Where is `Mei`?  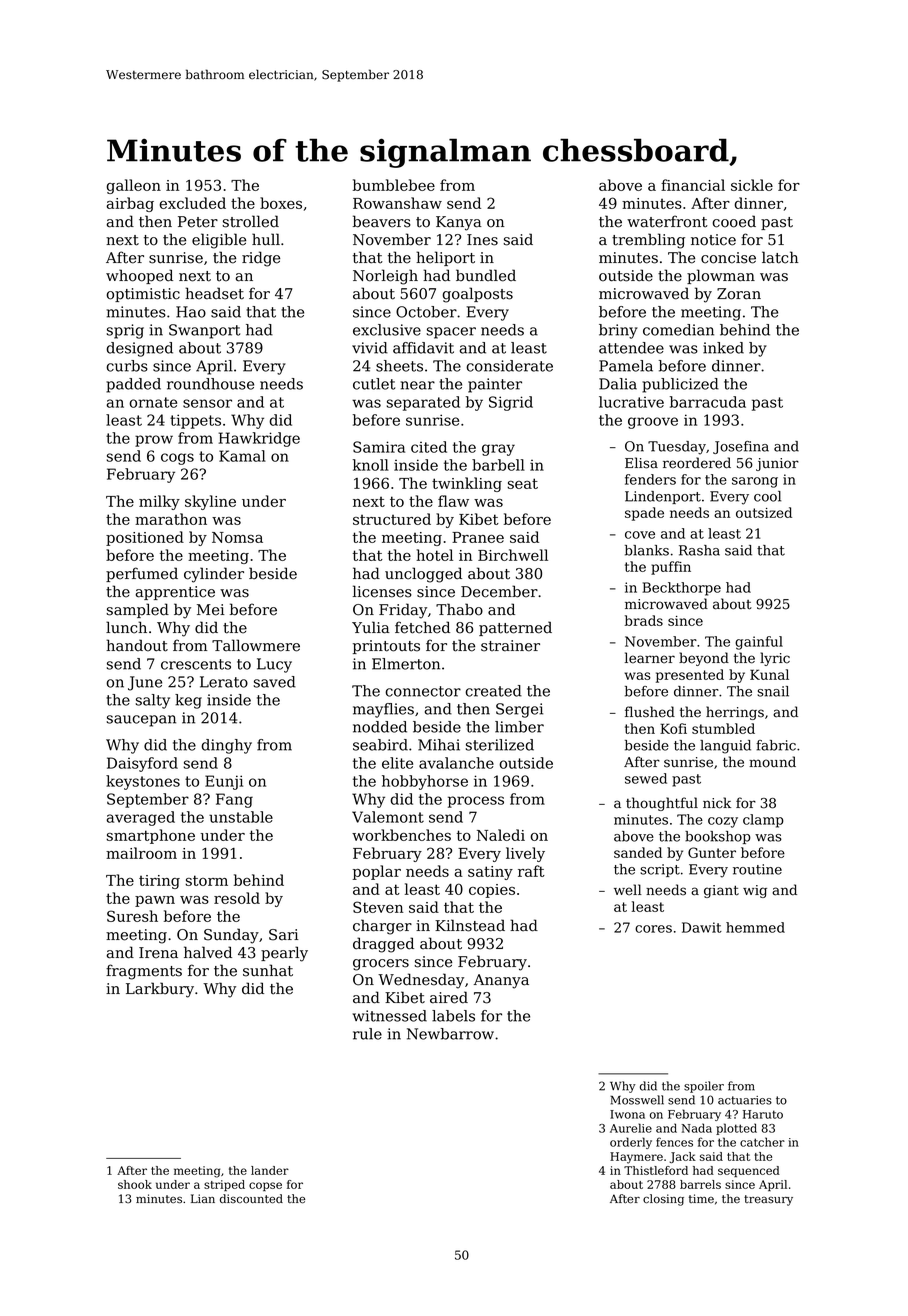 Mei is located at coordinates (211, 610).
